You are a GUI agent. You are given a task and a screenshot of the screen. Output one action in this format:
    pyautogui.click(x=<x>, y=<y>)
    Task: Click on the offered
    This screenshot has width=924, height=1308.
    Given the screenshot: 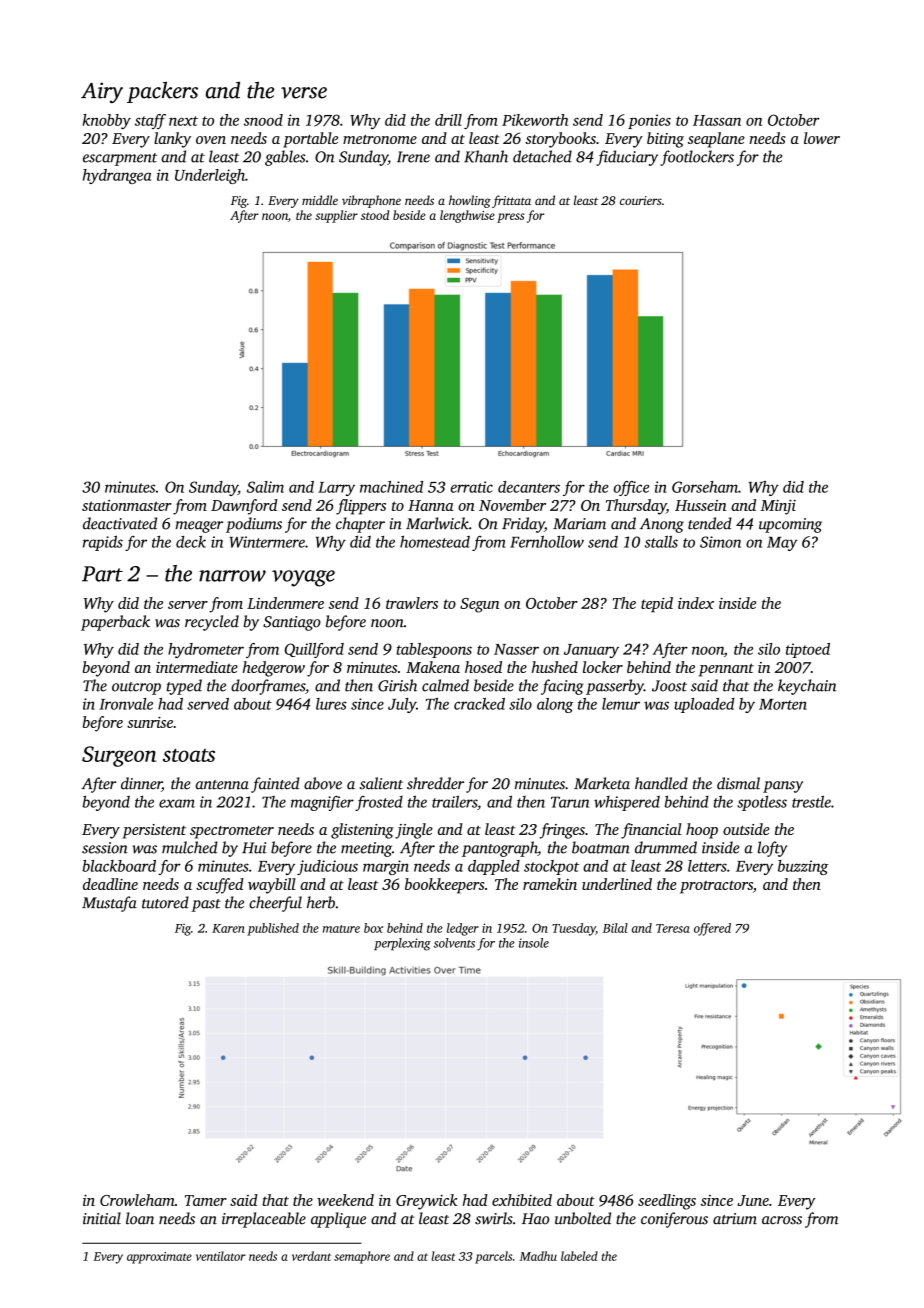 What is the action you would take?
    pyautogui.click(x=712, y=929)
